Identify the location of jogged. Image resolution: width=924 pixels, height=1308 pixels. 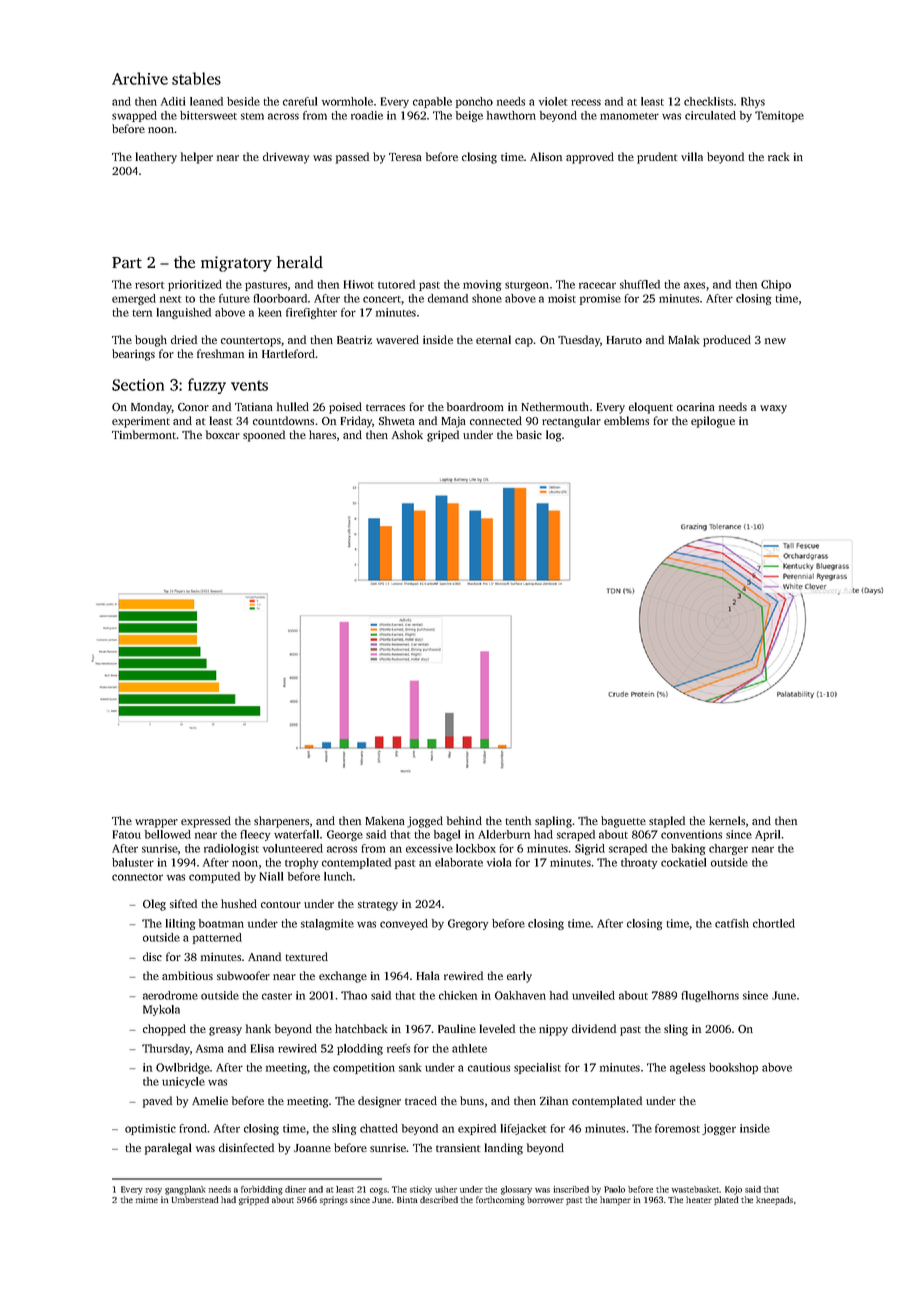
(425, 822).
